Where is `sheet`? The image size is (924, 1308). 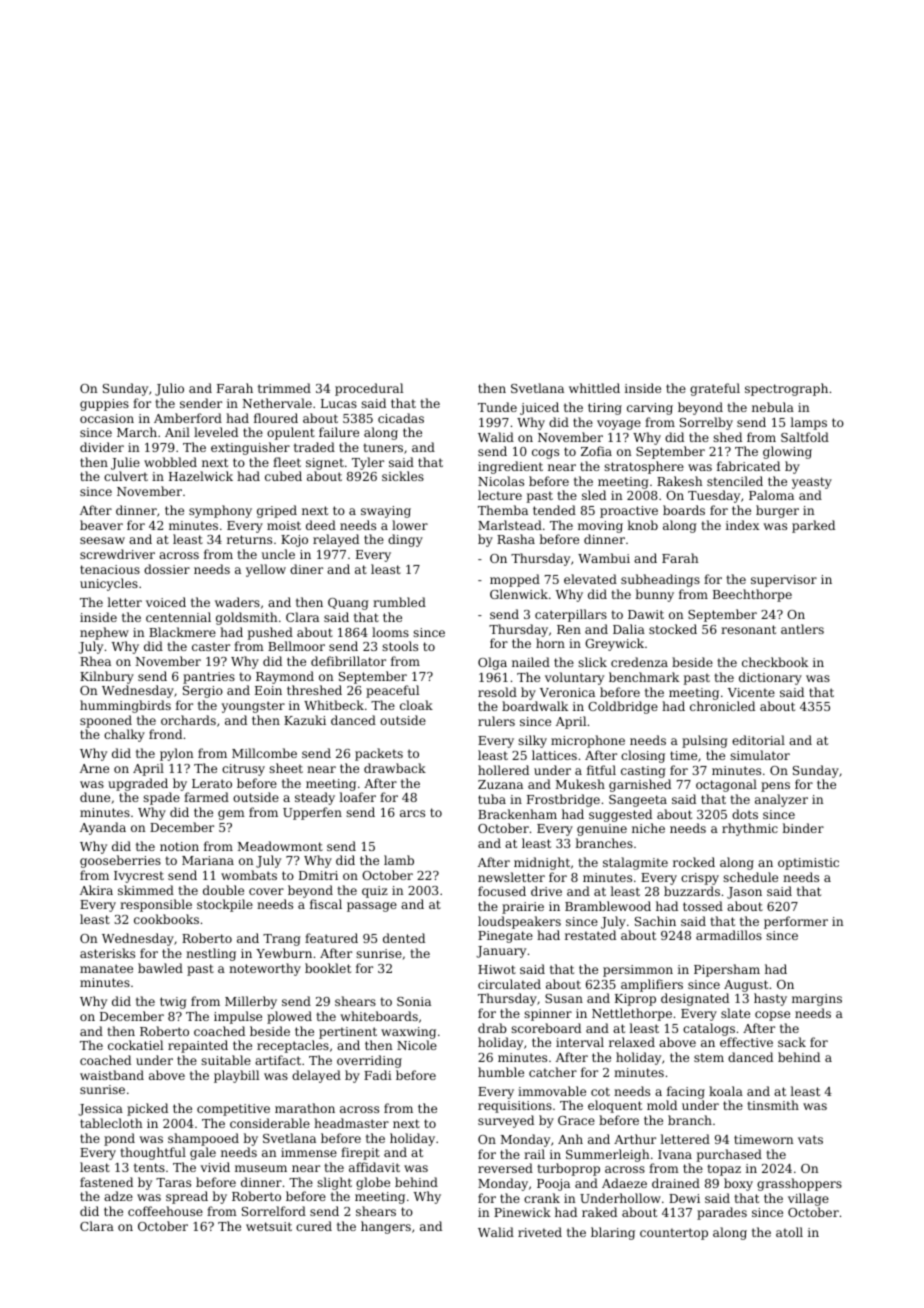 sheet is located at coordinates (286, 768).
